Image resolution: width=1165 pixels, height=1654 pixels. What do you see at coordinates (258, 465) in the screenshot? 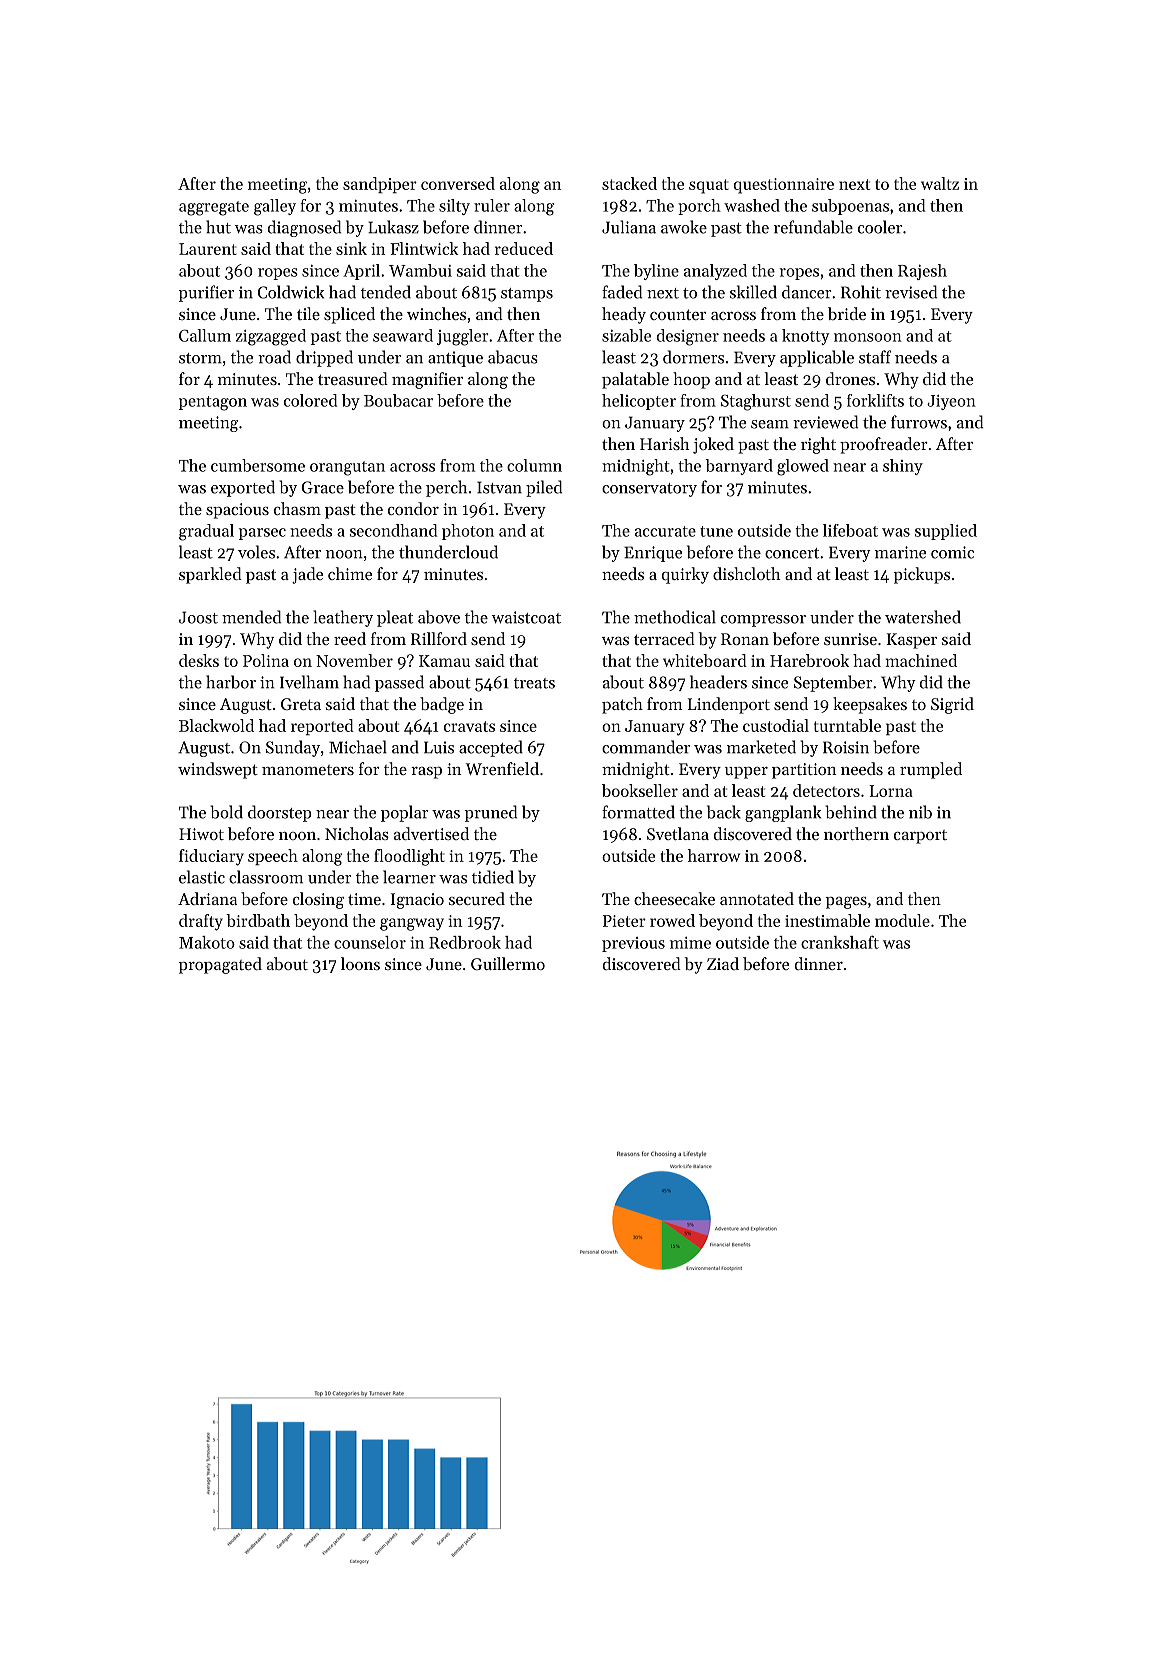
I see `cumbersome` at bounding box center [258, 465].
